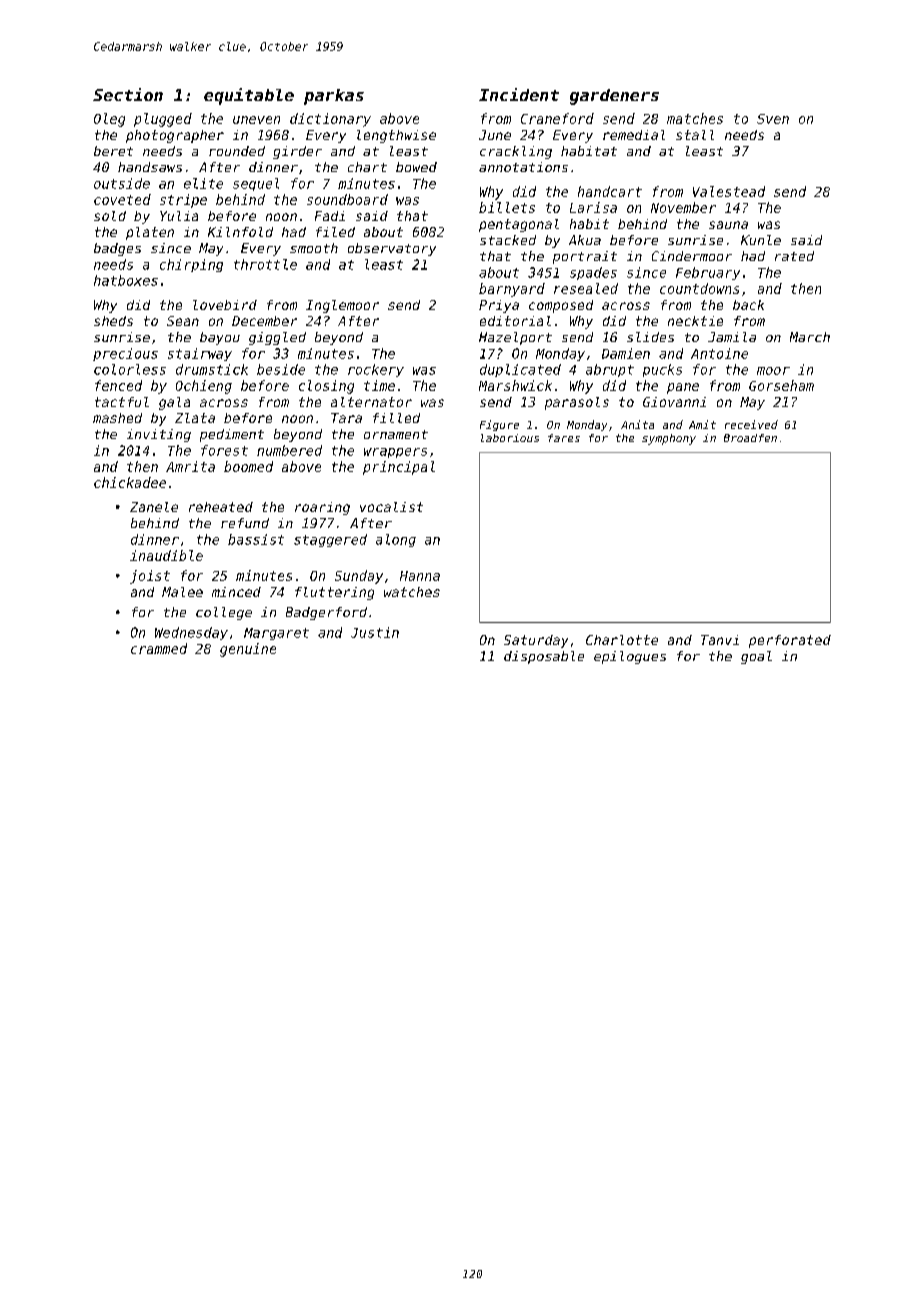 The height and width of the document is (1308, 924). I want to click on pentagonal, so click(519, 225).
